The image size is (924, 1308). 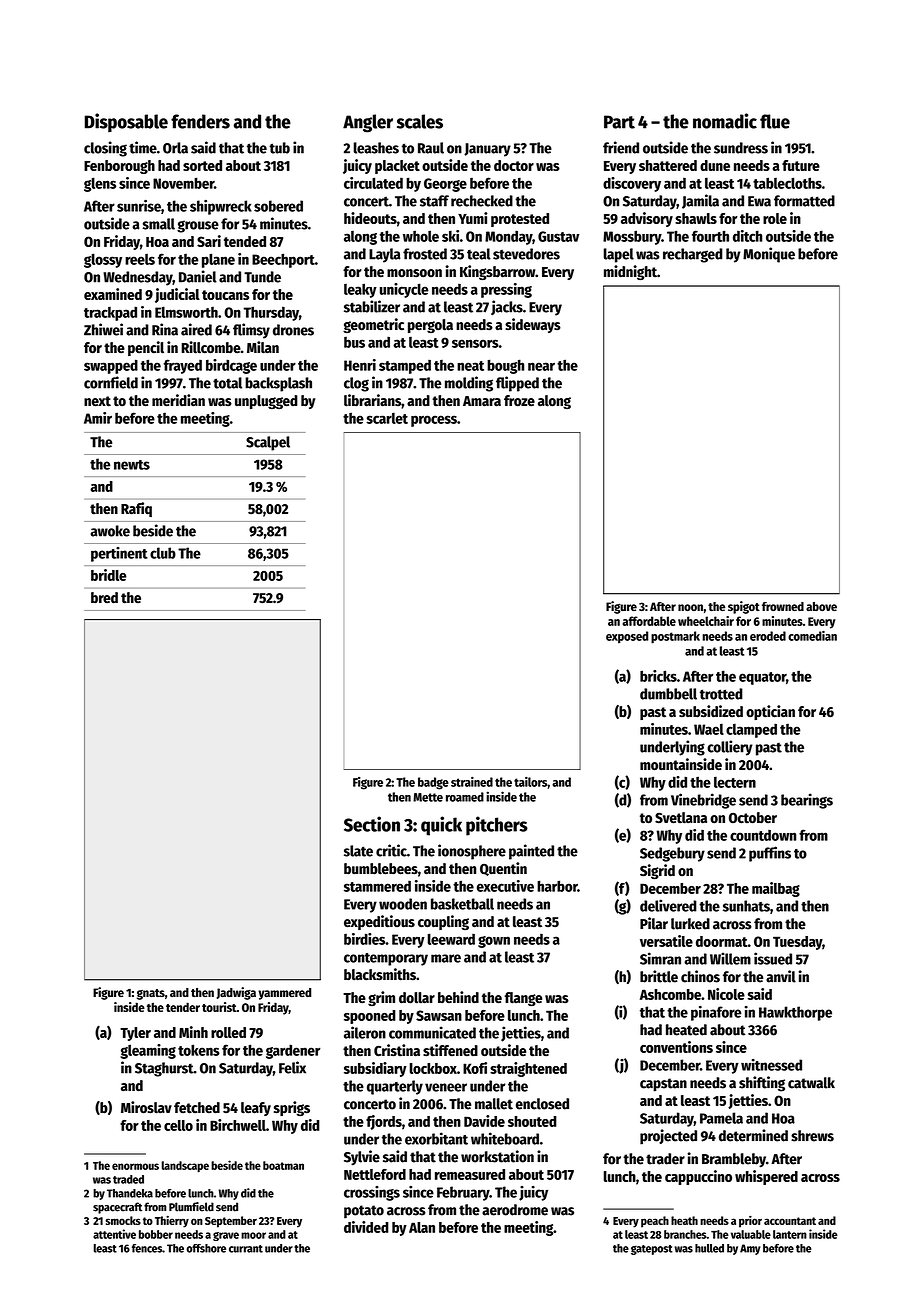 I want to click on Monique, so click(x=769, y=255).
